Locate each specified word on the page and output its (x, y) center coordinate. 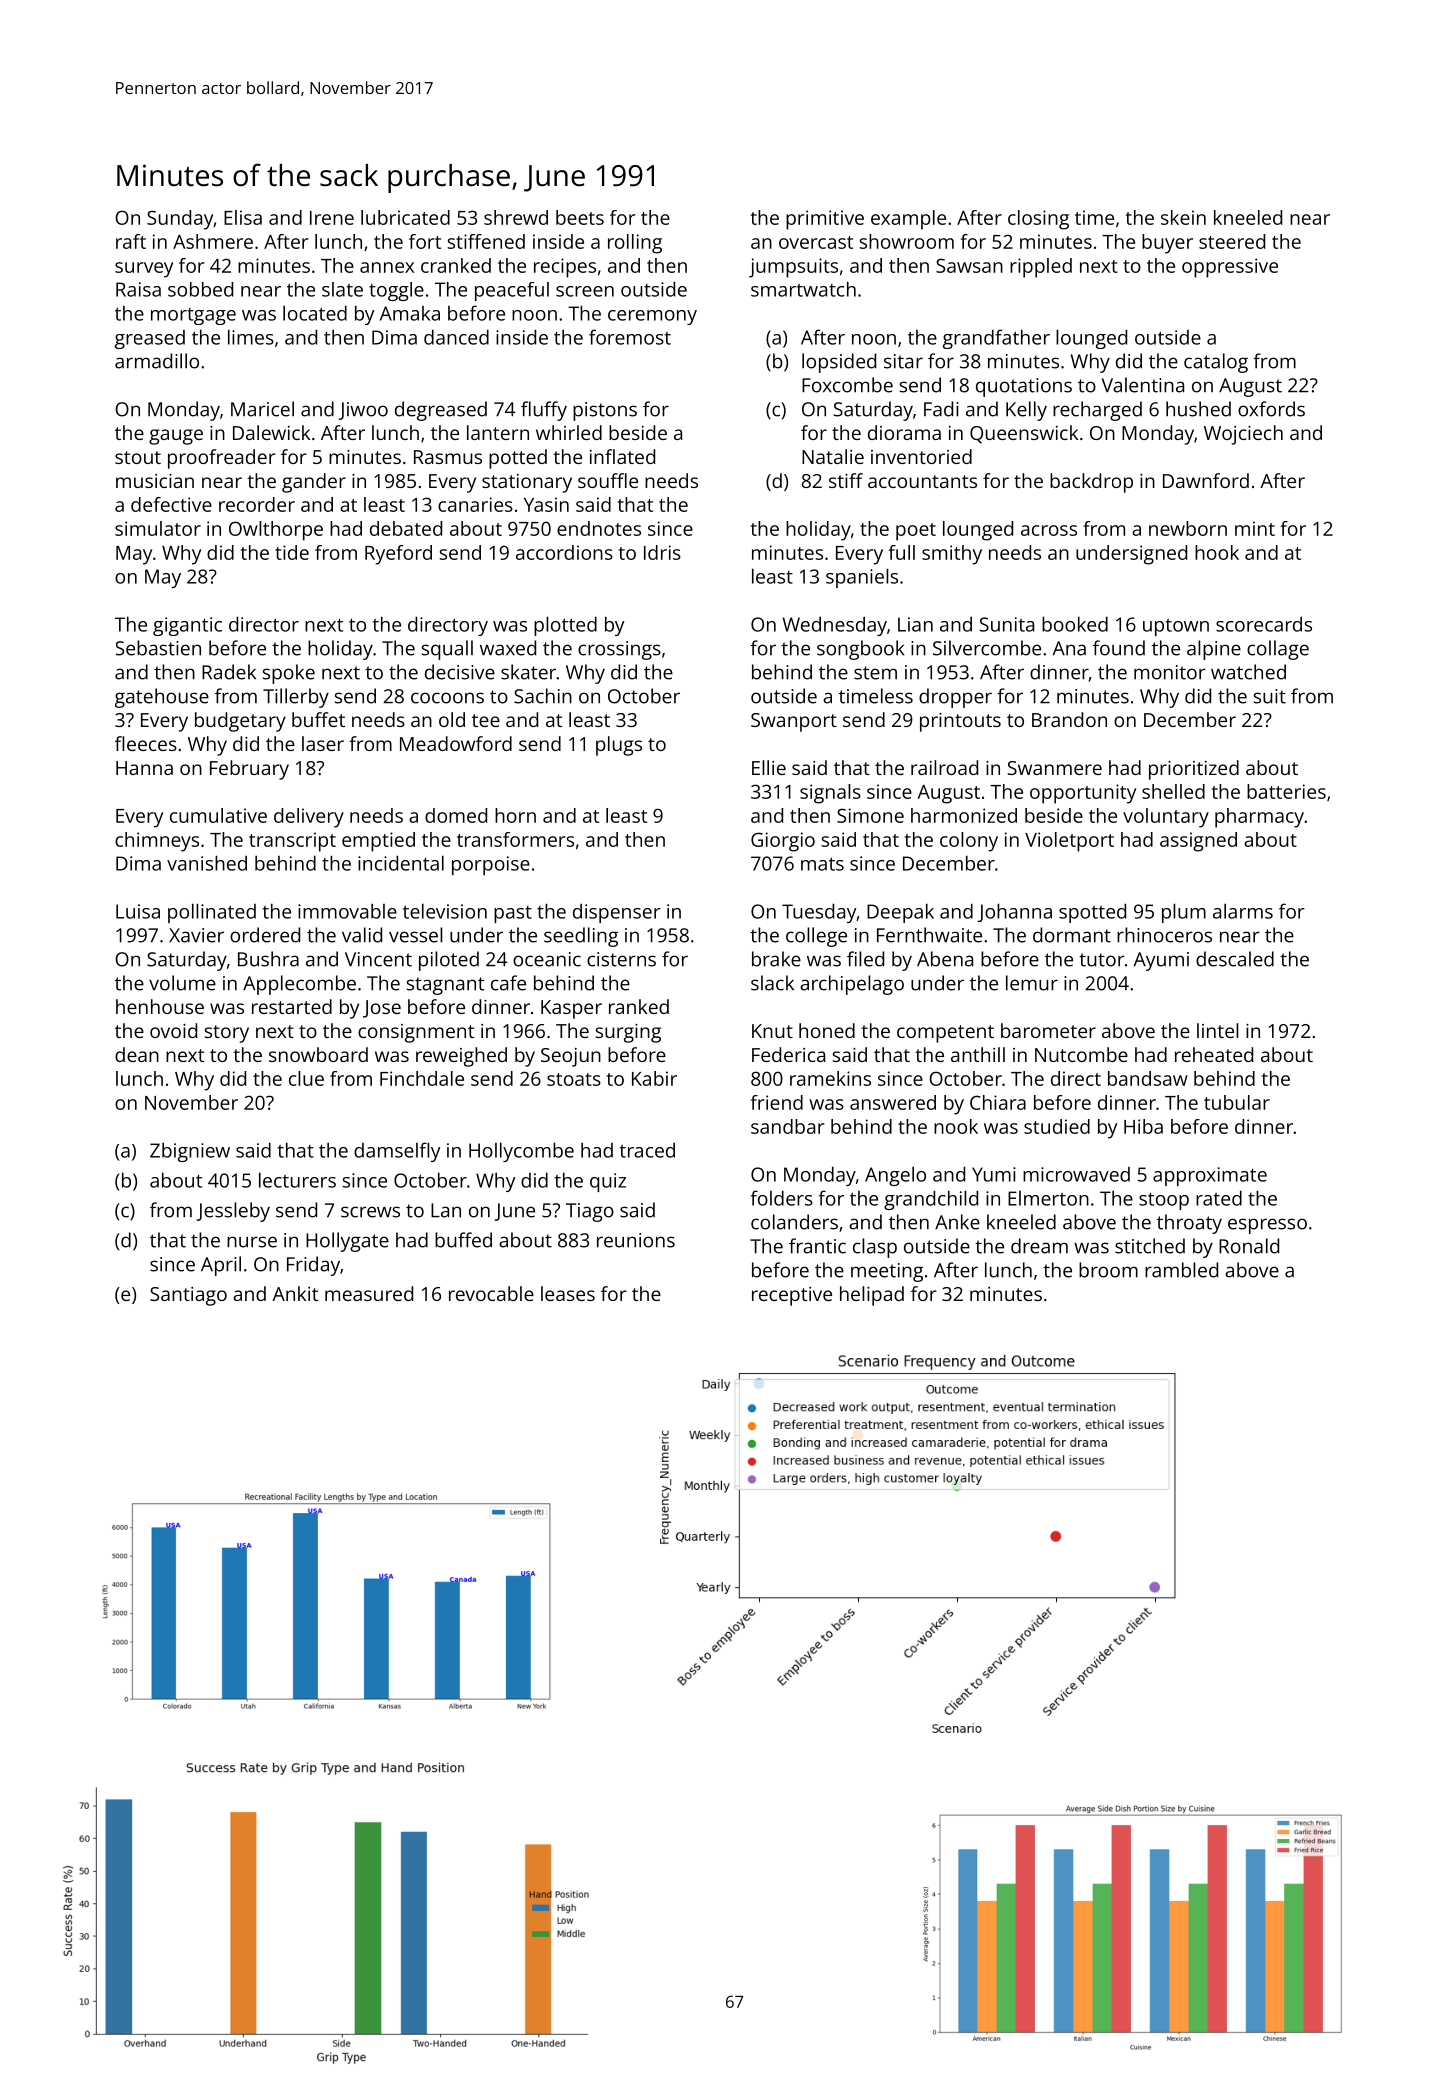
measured (369, 1293)
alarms (1243, 911)
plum (1184, 913)
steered (1232, 241)
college (816, 937)
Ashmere (213, 241)
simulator (158, 528)
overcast (816, 242)
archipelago (852, 985)
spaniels (862, 578)
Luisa (138, 911)
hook (1217, 552)
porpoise (491, 865)
